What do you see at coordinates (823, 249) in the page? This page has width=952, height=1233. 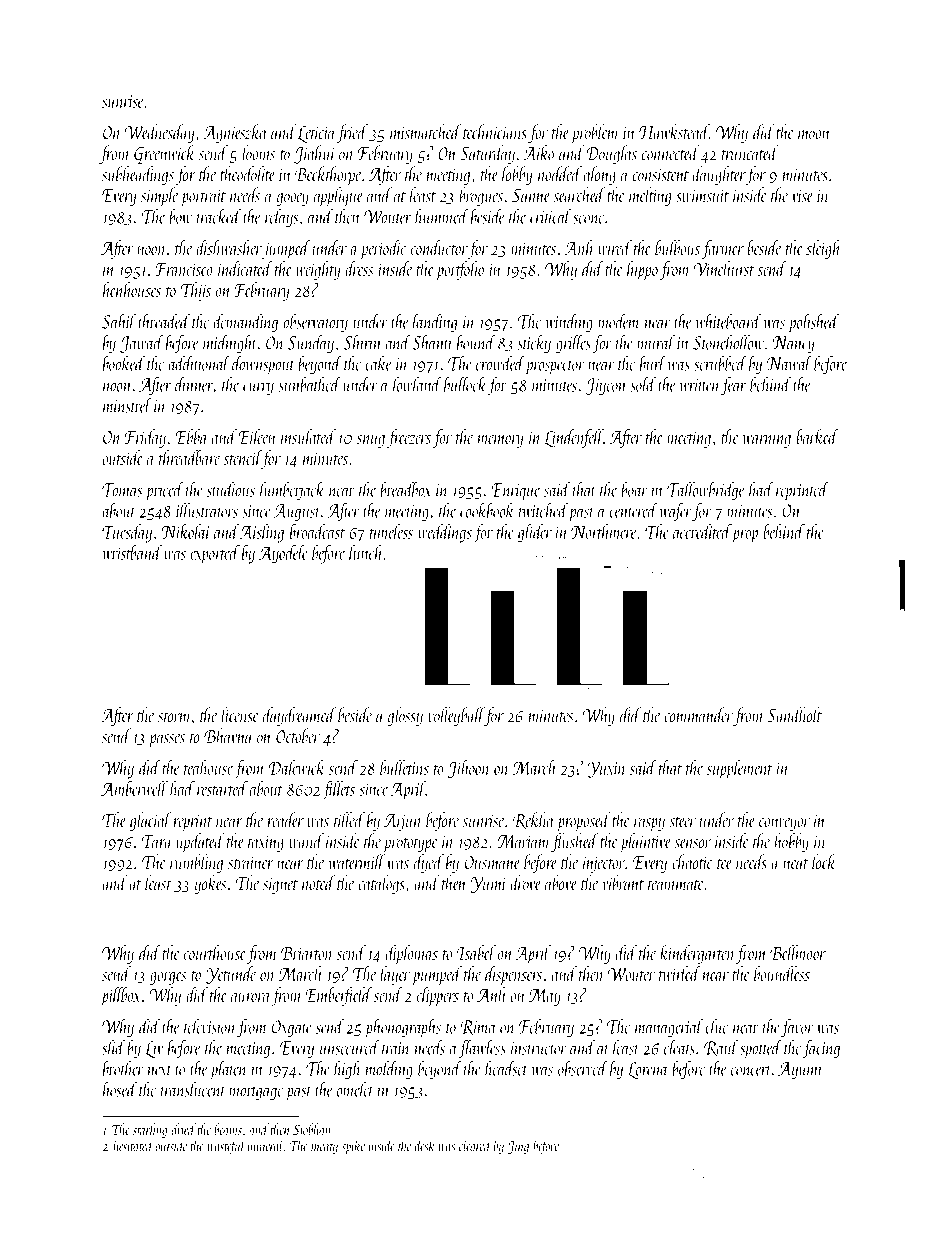 I see `sleigh` at bounding box center [823, 249].
